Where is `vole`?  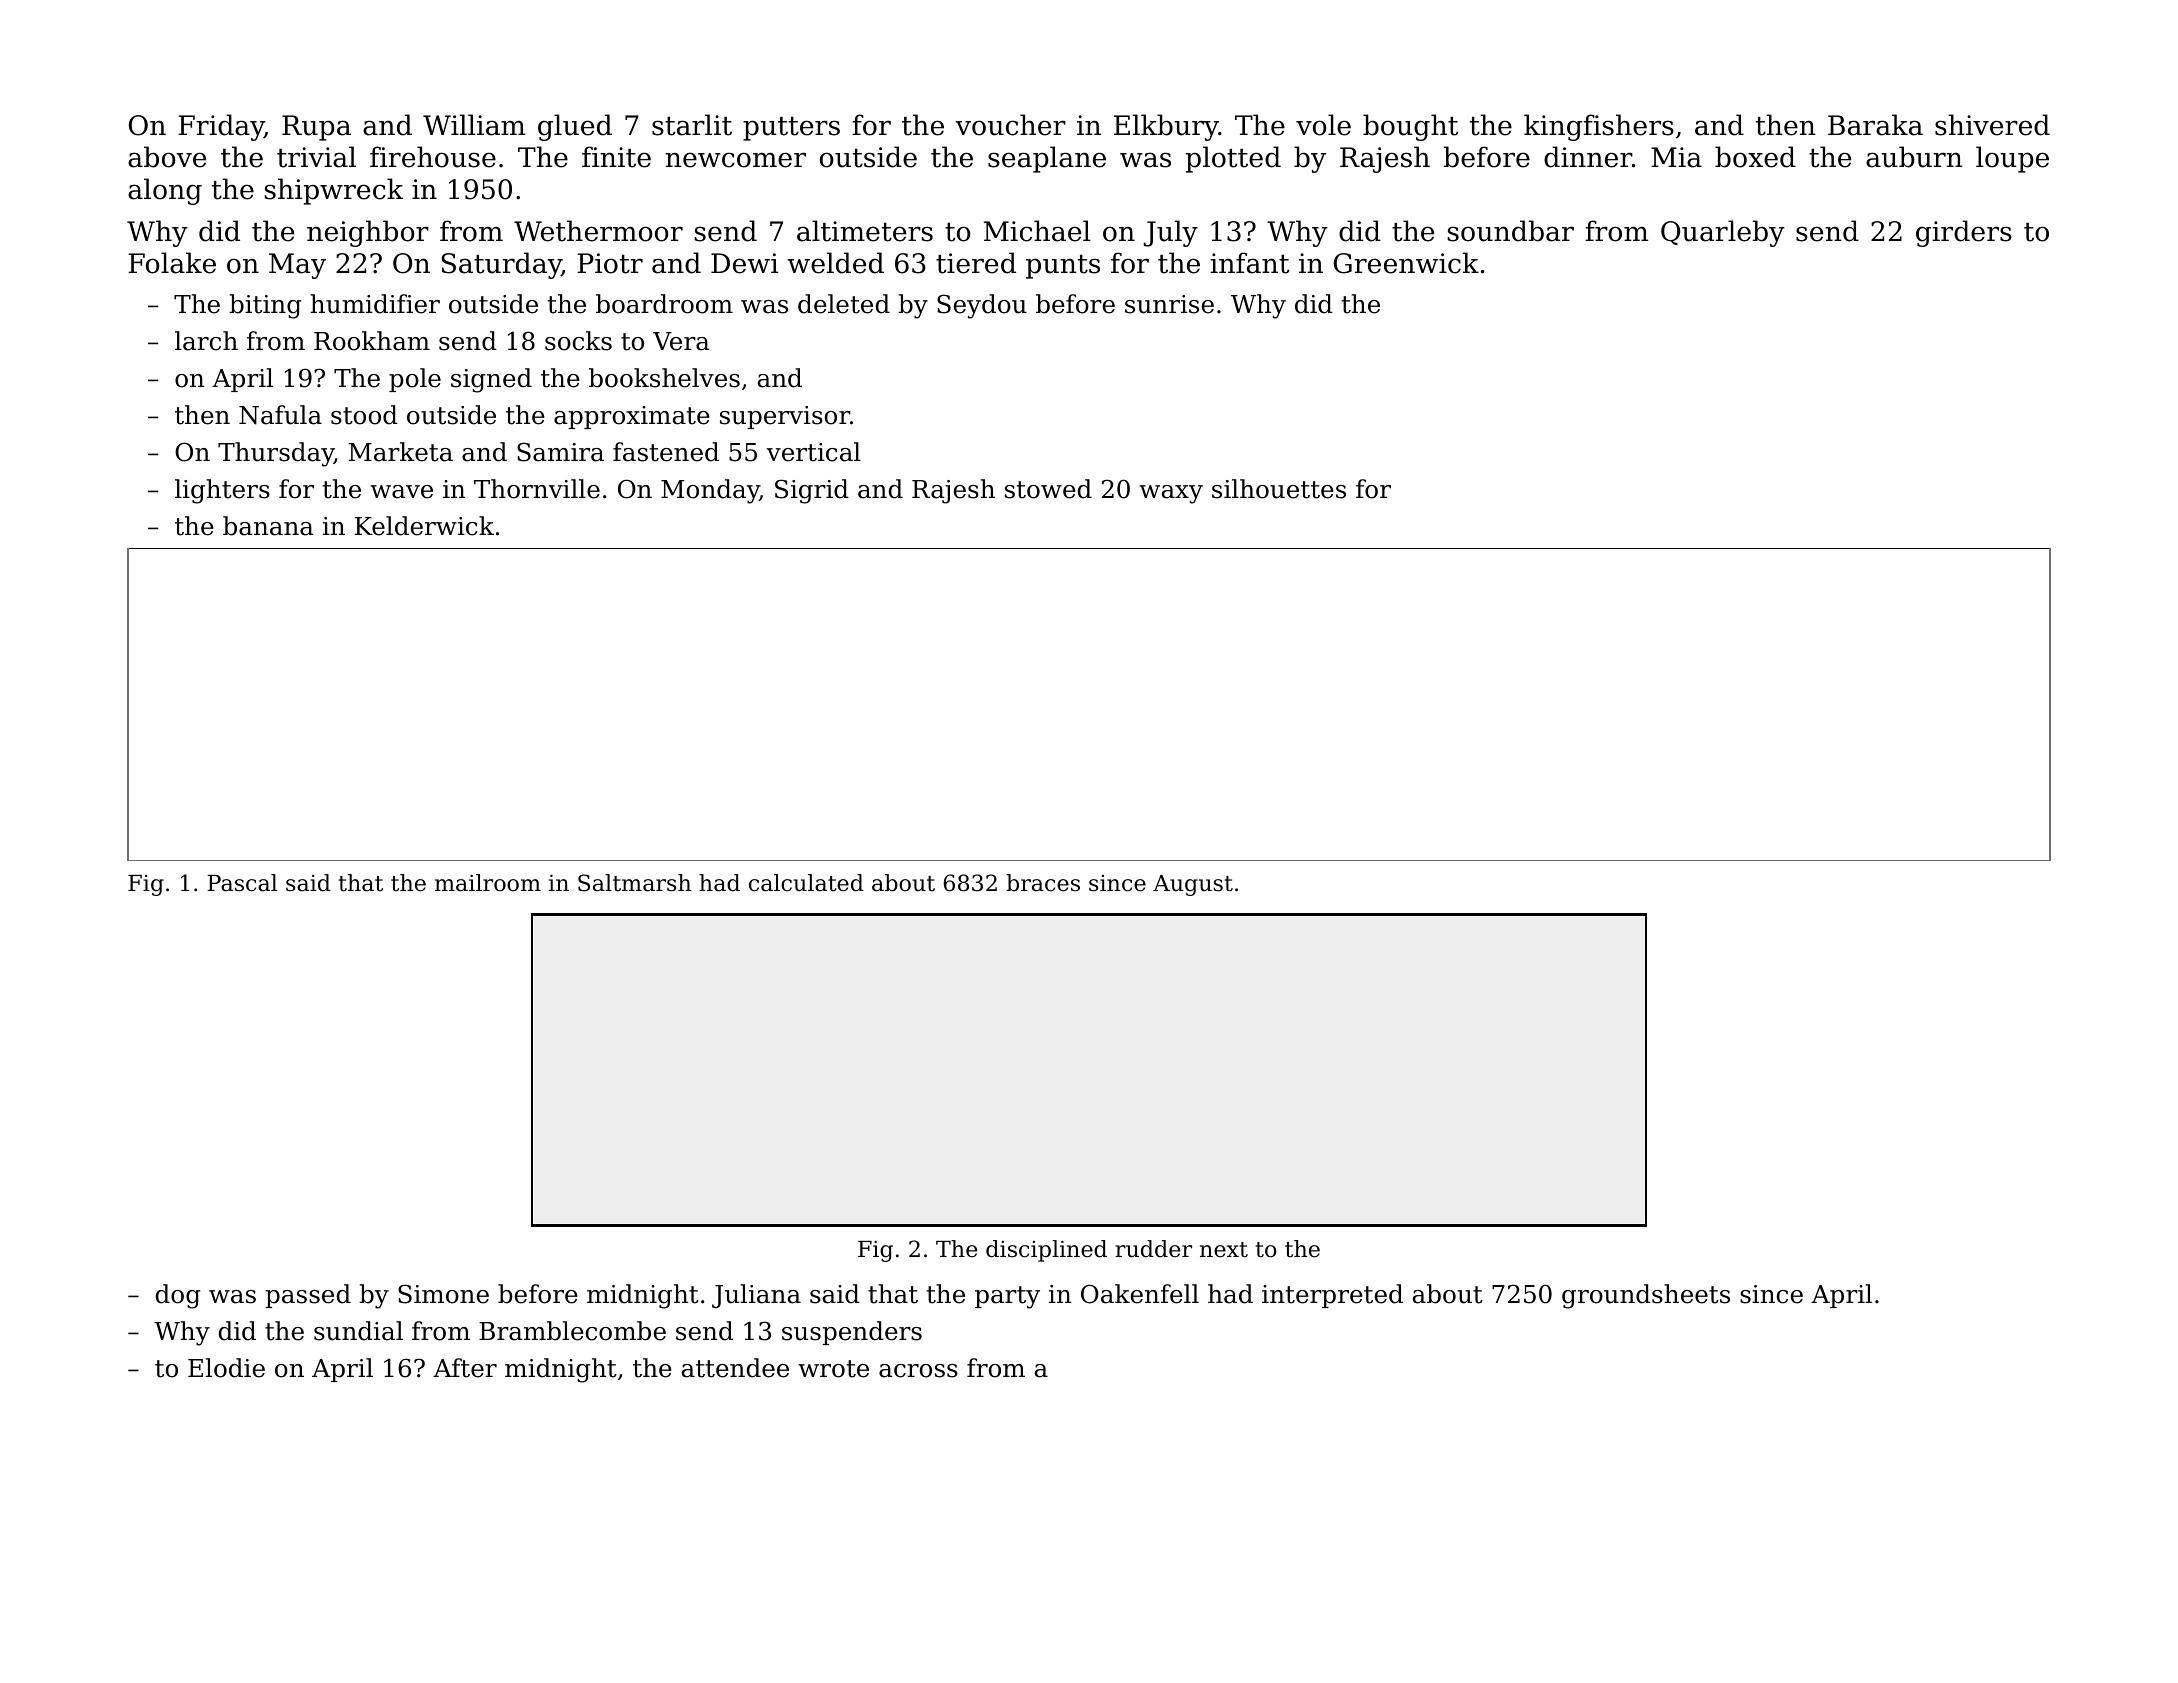
vole is located at coordinates (1323, 125).
